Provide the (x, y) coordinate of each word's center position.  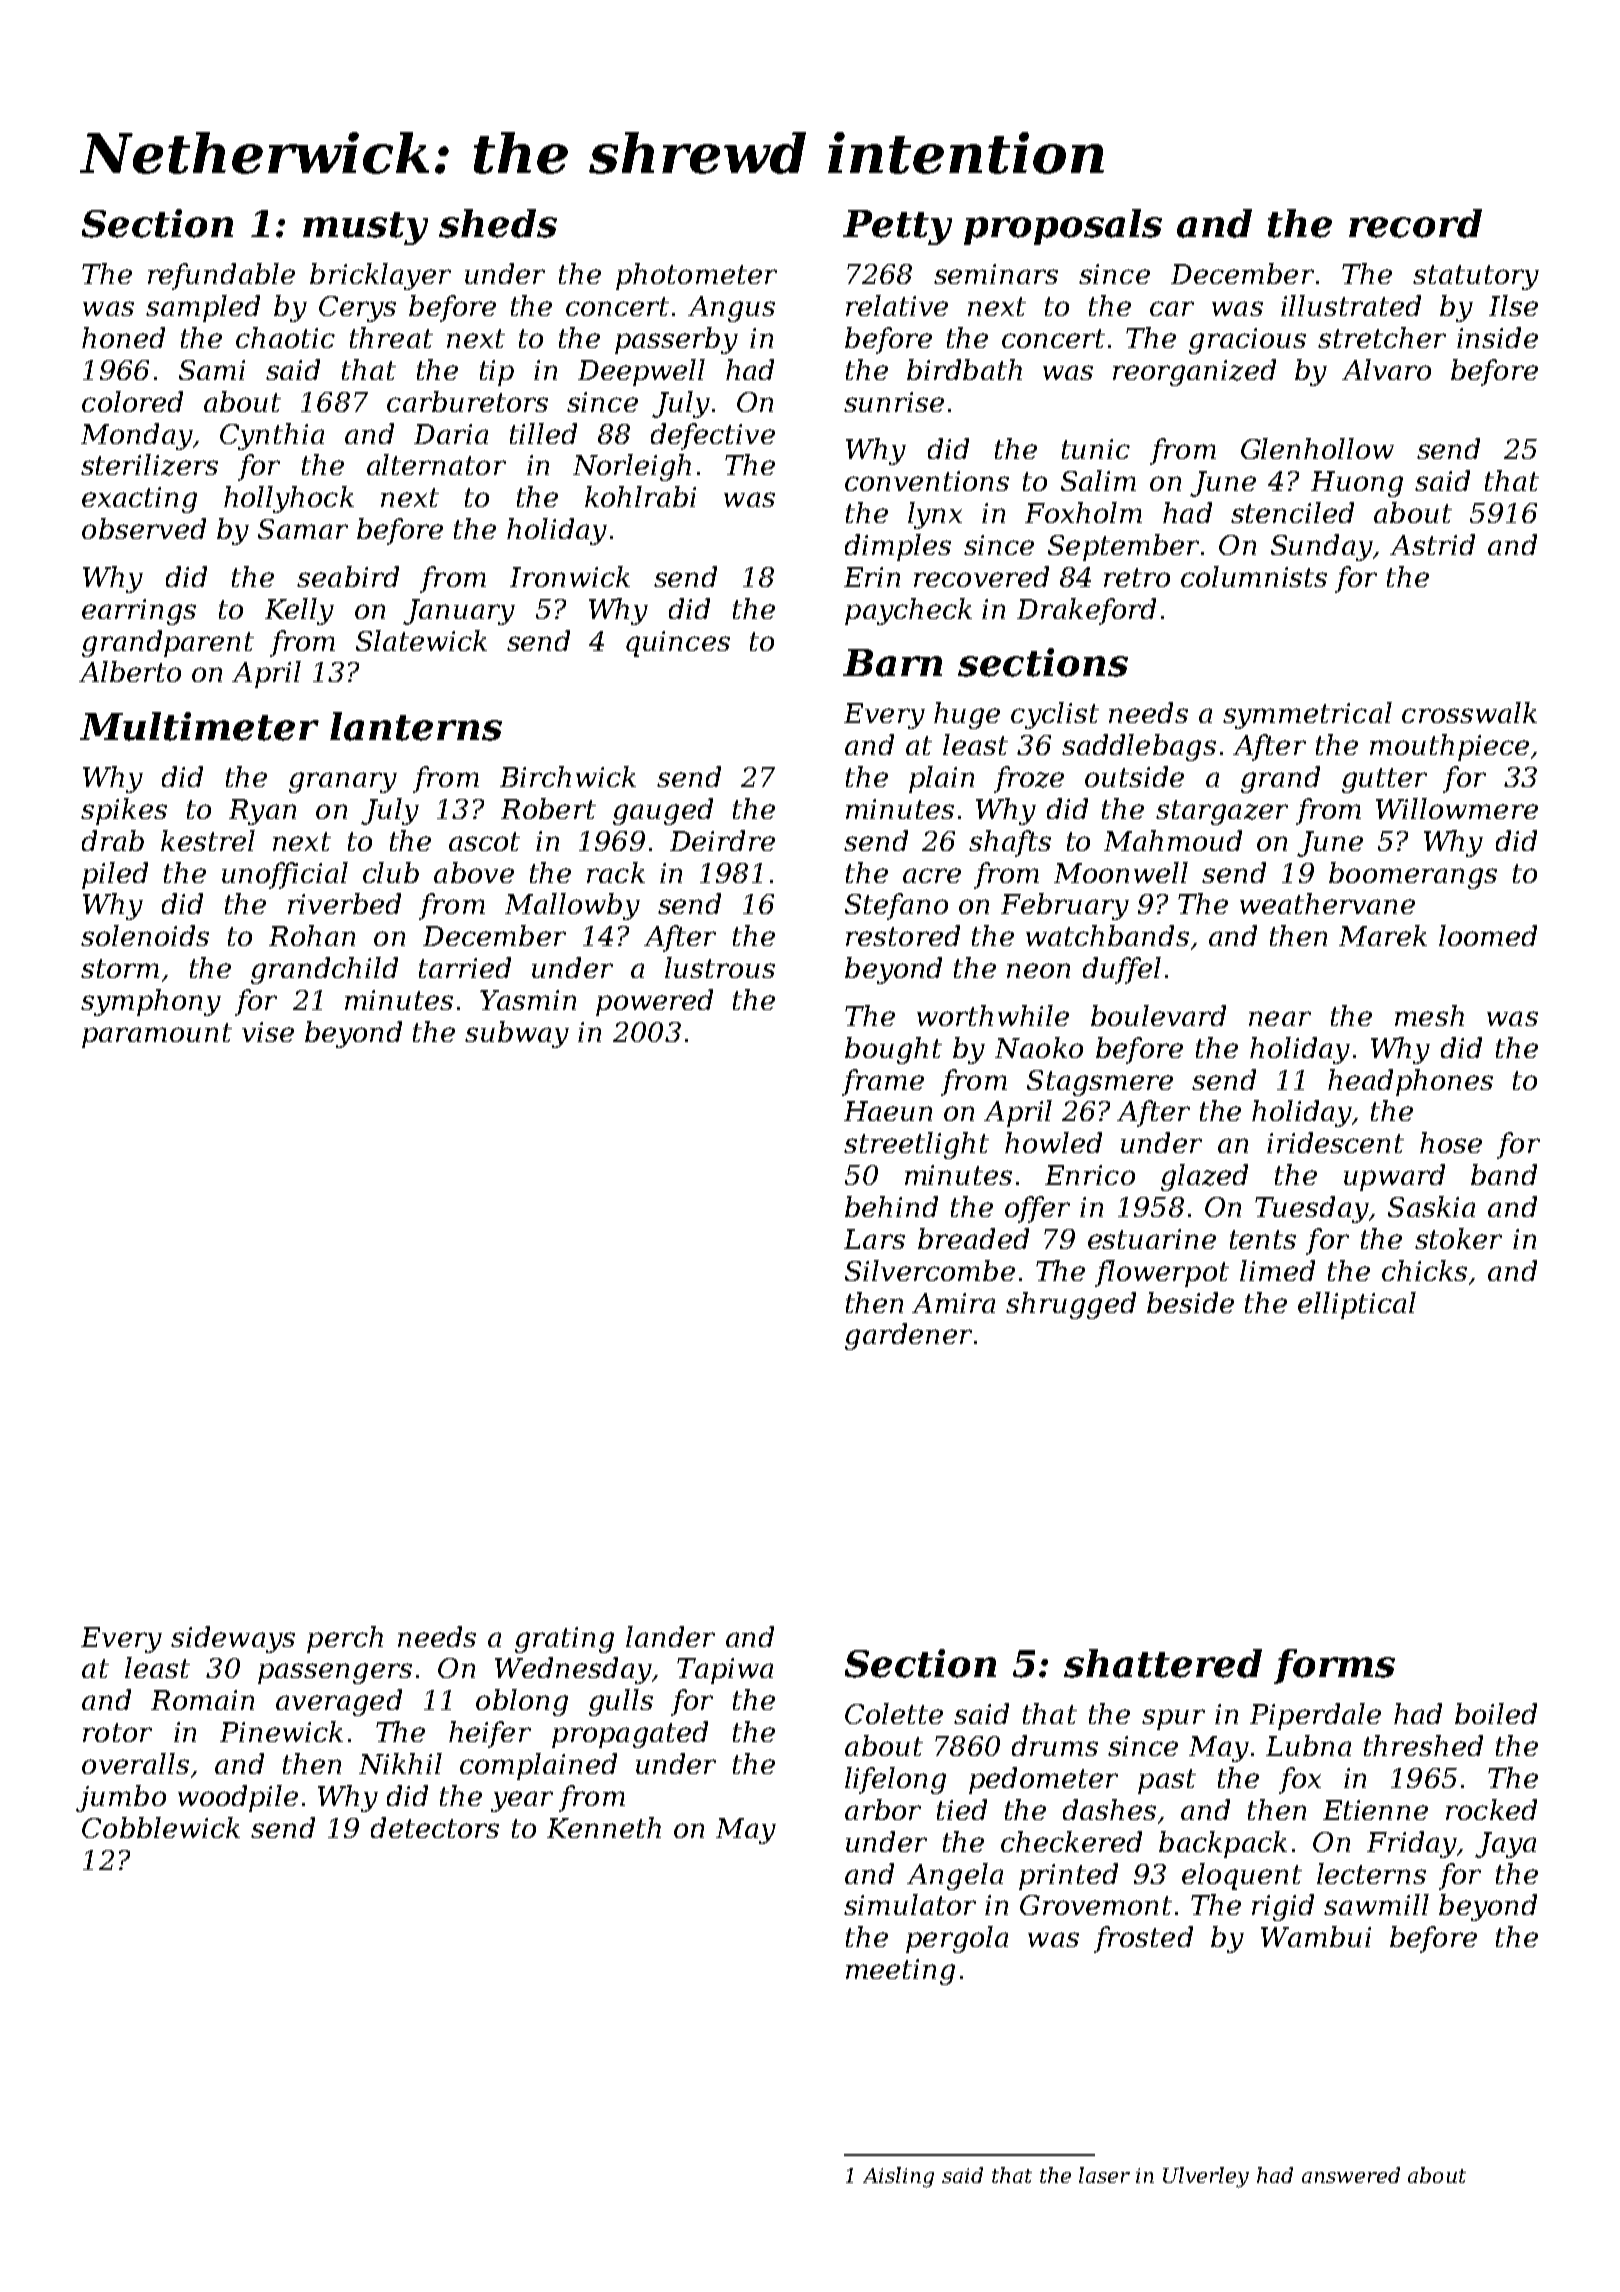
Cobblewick (161, 1827)
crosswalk (1469, 712)
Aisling (898, 2177)
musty (365, 228)
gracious (1247, 341)
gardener (908, 1336)
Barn (892, 663)
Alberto (130, 671)
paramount (157, 1035)
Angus (731, 309)
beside (1190, 1302)
